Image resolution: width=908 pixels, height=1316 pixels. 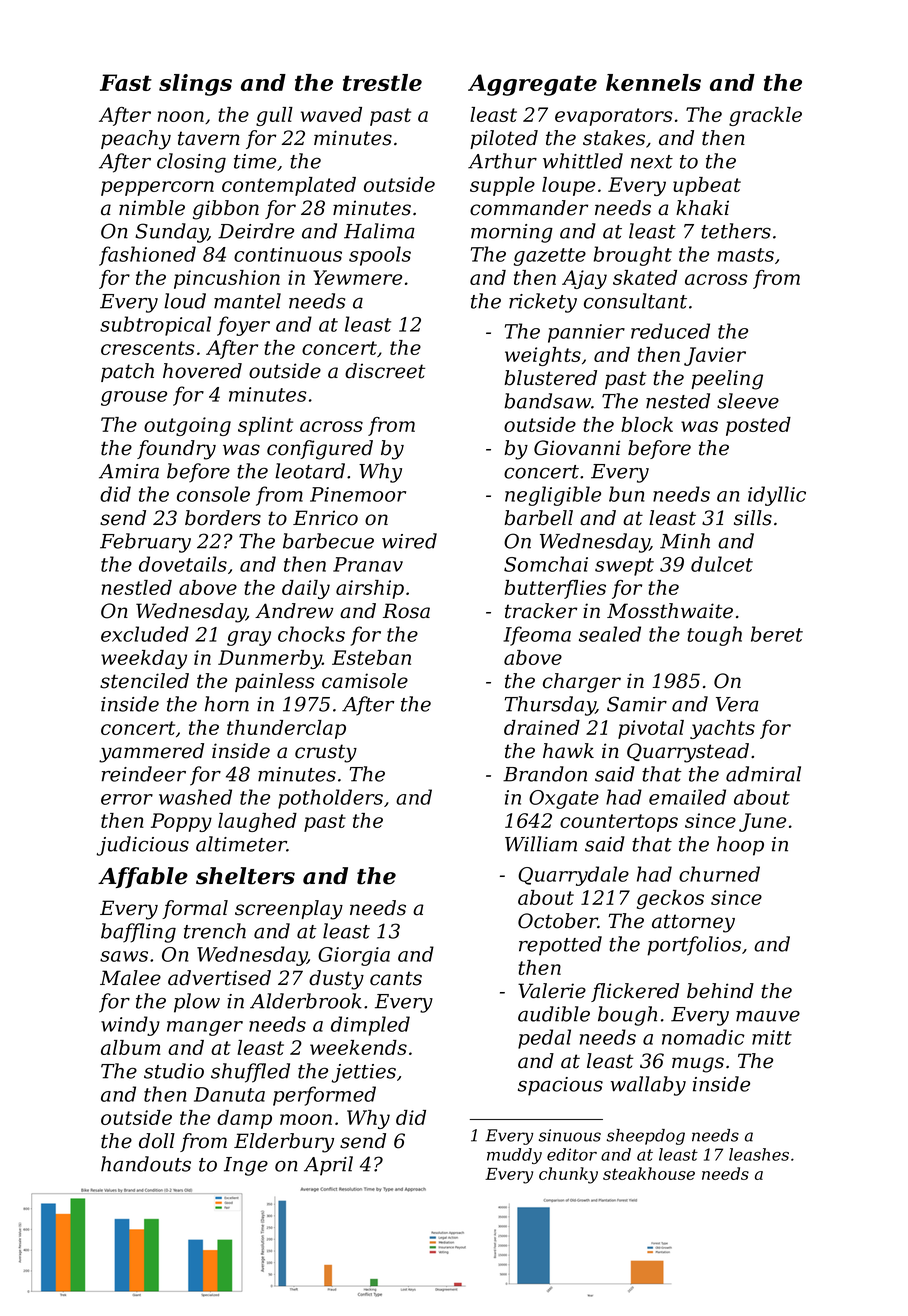 What do you see at coordinates (648, 1086) in the document?
I see `wallaby` at bounding box center [648, 1086].
